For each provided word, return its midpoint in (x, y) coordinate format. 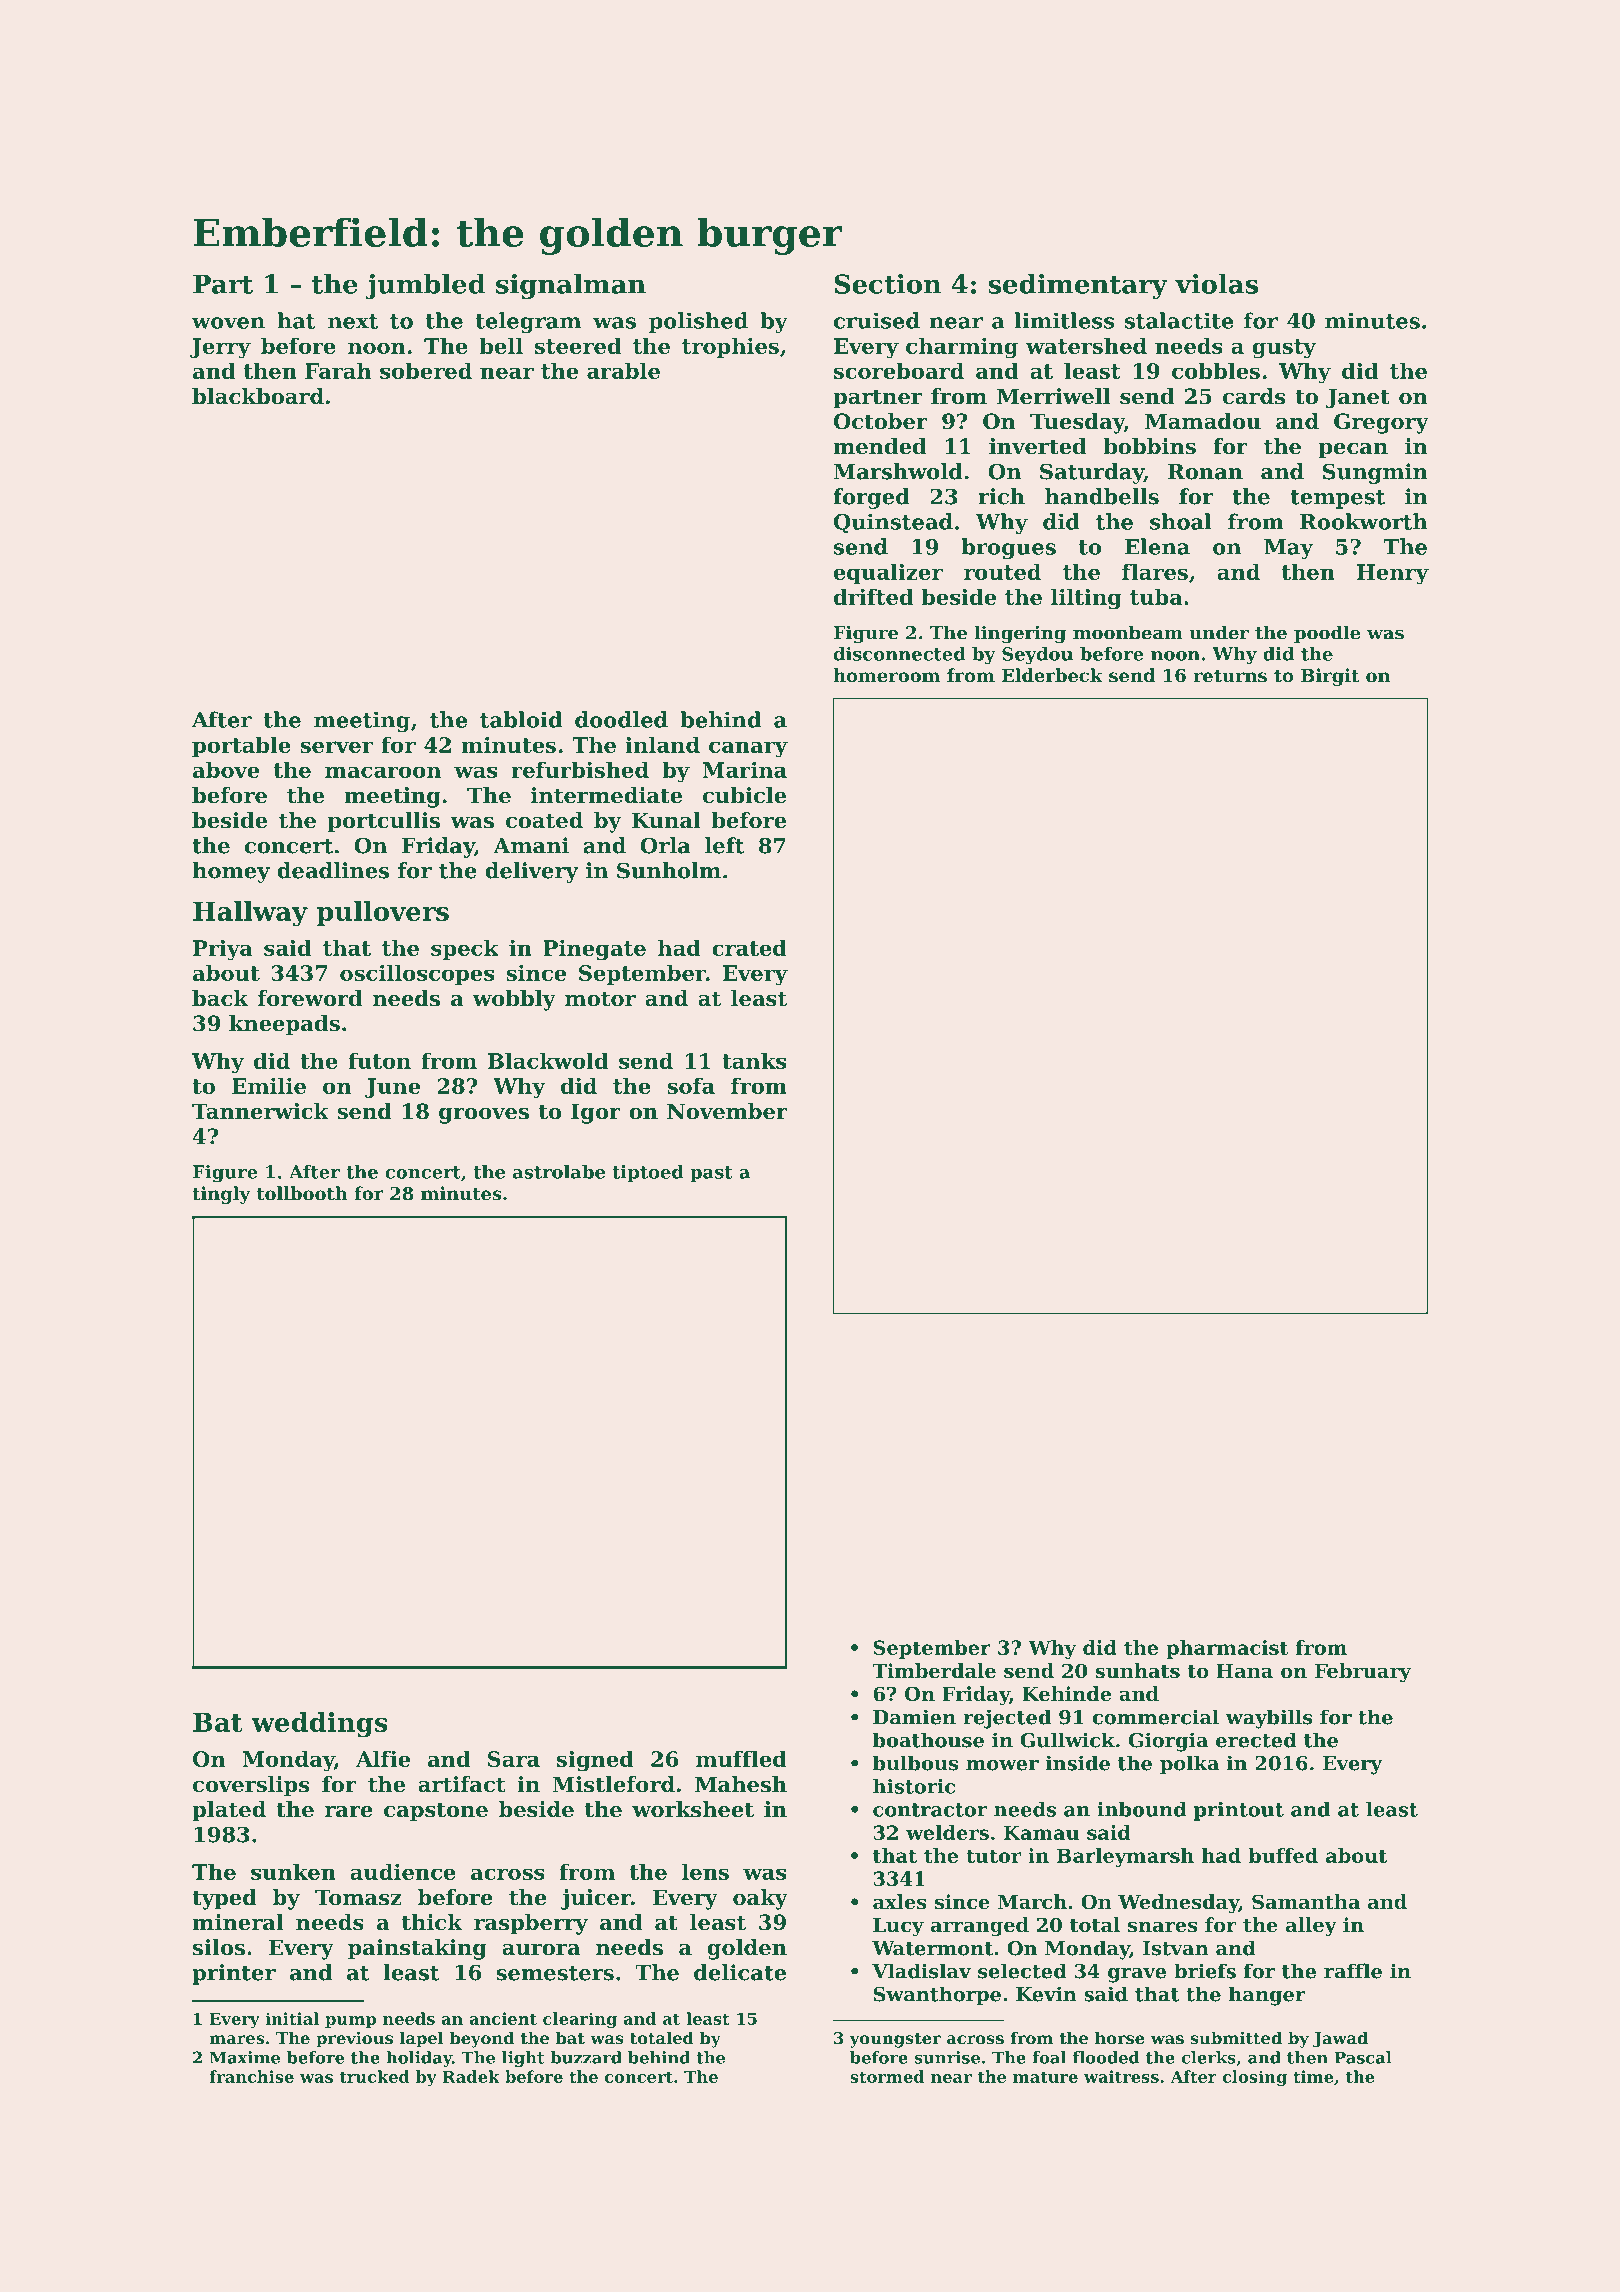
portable (241, 746)
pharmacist (1227, 1649)
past (711, 1174)
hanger (1267, 1996)
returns (1230, 676)
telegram (528, 322)
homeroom (886, 675)
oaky (760, 1899)
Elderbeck (1052, 675)
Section (888, 284)
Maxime (245, 2057)
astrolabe (559, 1172)
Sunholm (669, 870)
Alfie (383, 1758)
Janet (1358, 398)
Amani (531, 845)
